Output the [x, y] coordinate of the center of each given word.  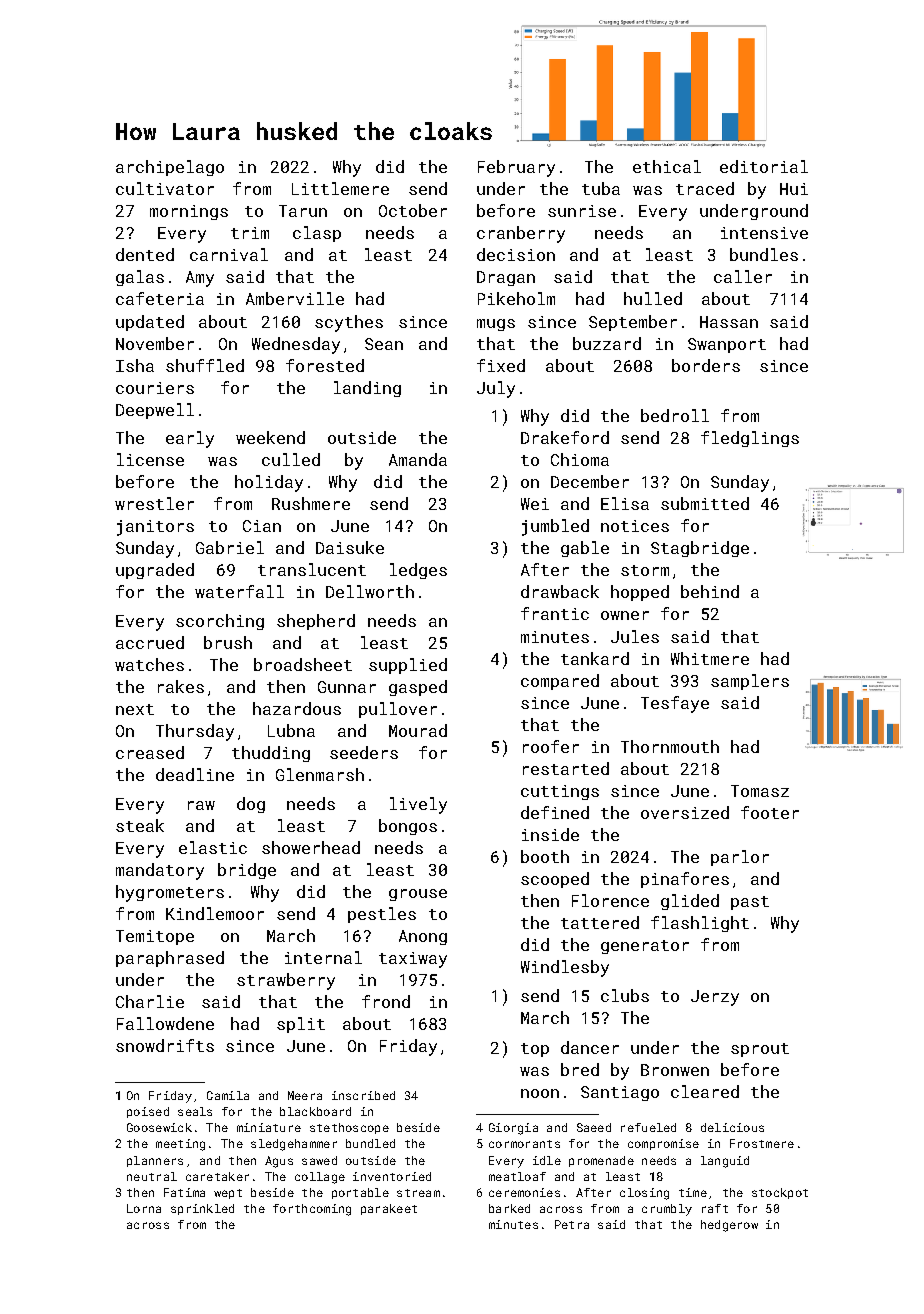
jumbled [555, 527]
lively [418, 805]
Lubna [291, 730]
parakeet [389, 1209]
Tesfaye [675, 704]
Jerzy [715, 998]
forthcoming [312, 1210]
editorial [764, 166]
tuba [601, 188]
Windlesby [565, 968]
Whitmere [710, 658]
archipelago [170, 168]
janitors [155, 528]
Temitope [155, 937]
